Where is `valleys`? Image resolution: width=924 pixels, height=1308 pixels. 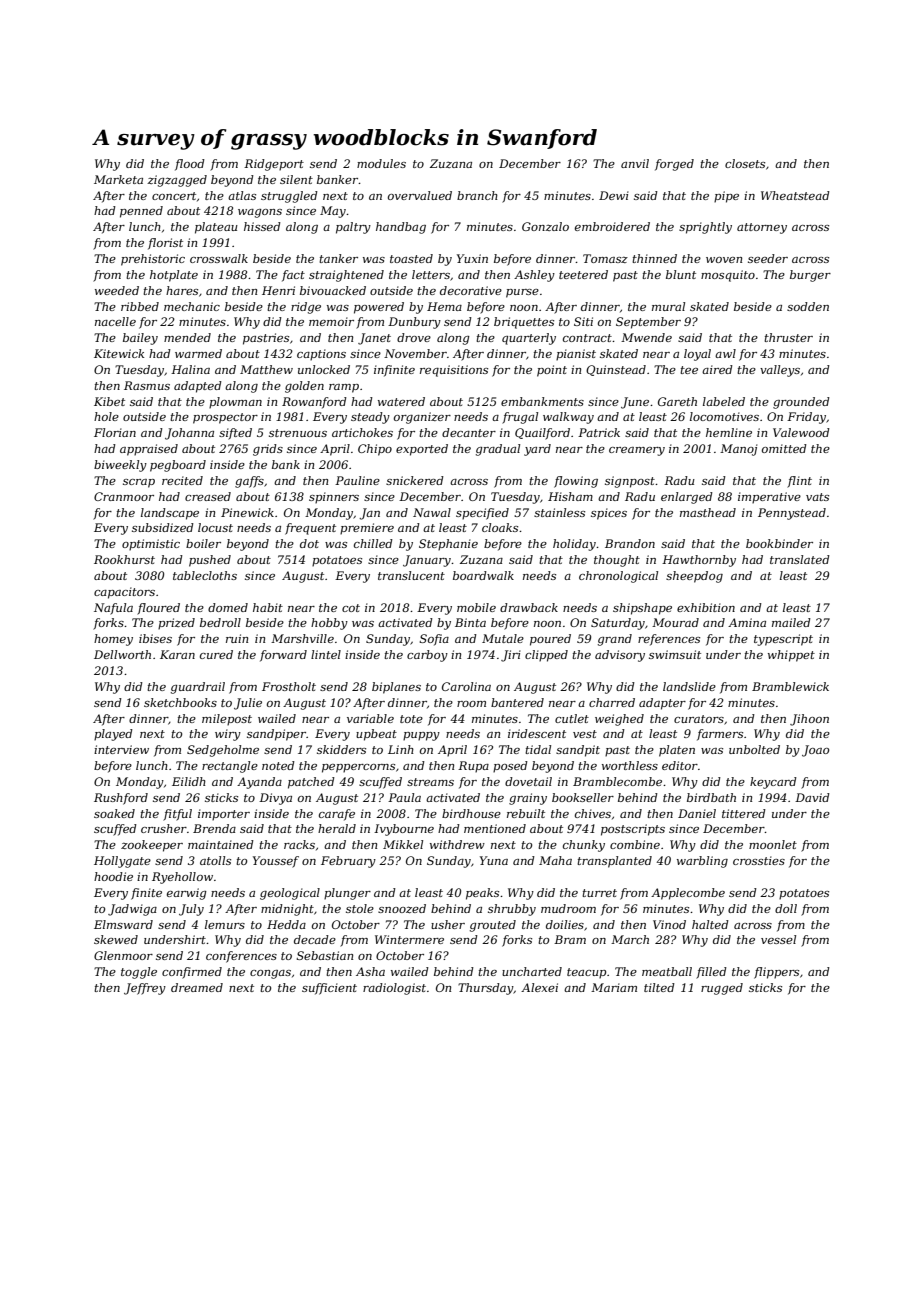
valleys is located at coordinates (780, 371).
